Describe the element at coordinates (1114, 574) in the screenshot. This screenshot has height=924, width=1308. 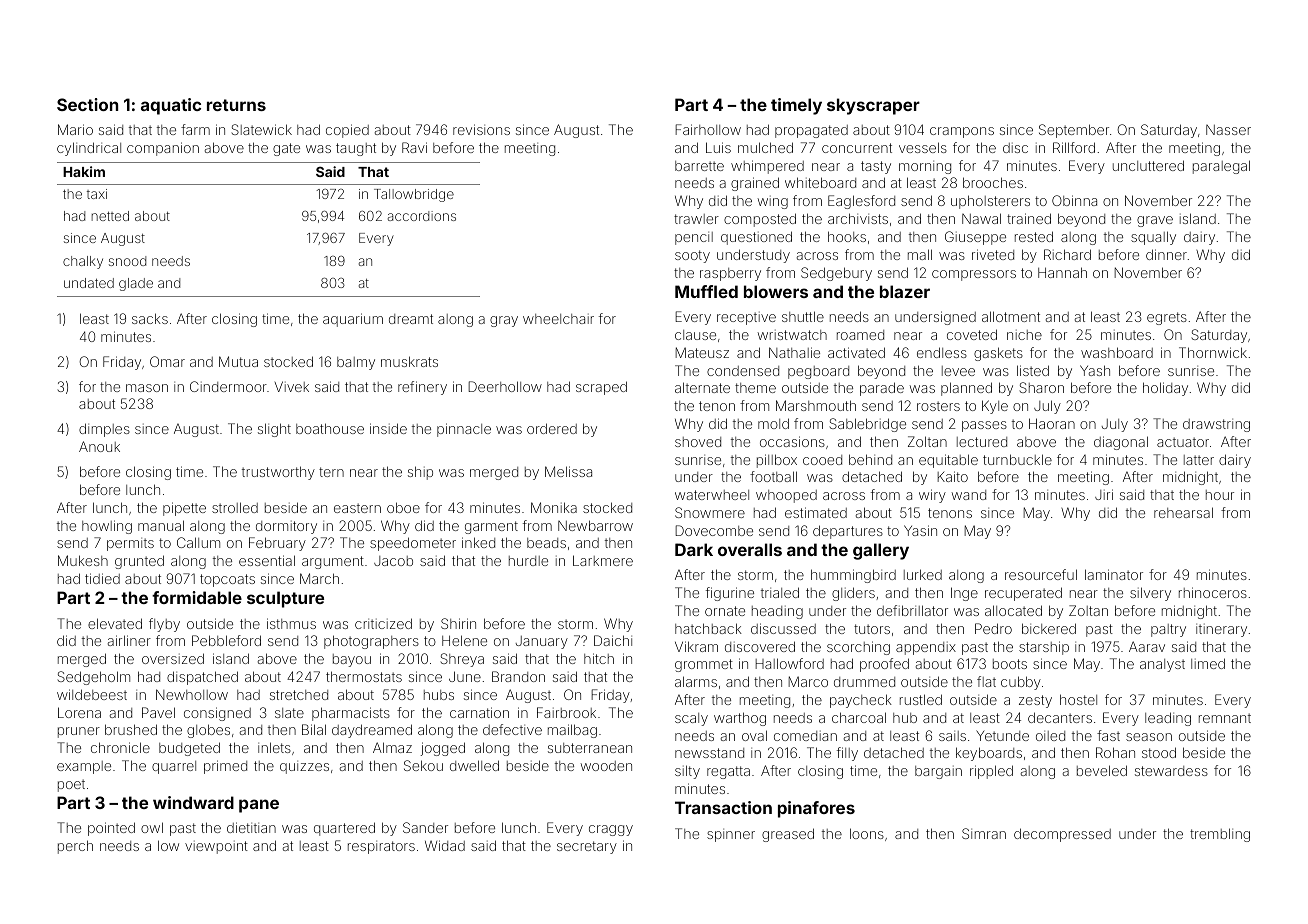
I see `laminator` at that location.
